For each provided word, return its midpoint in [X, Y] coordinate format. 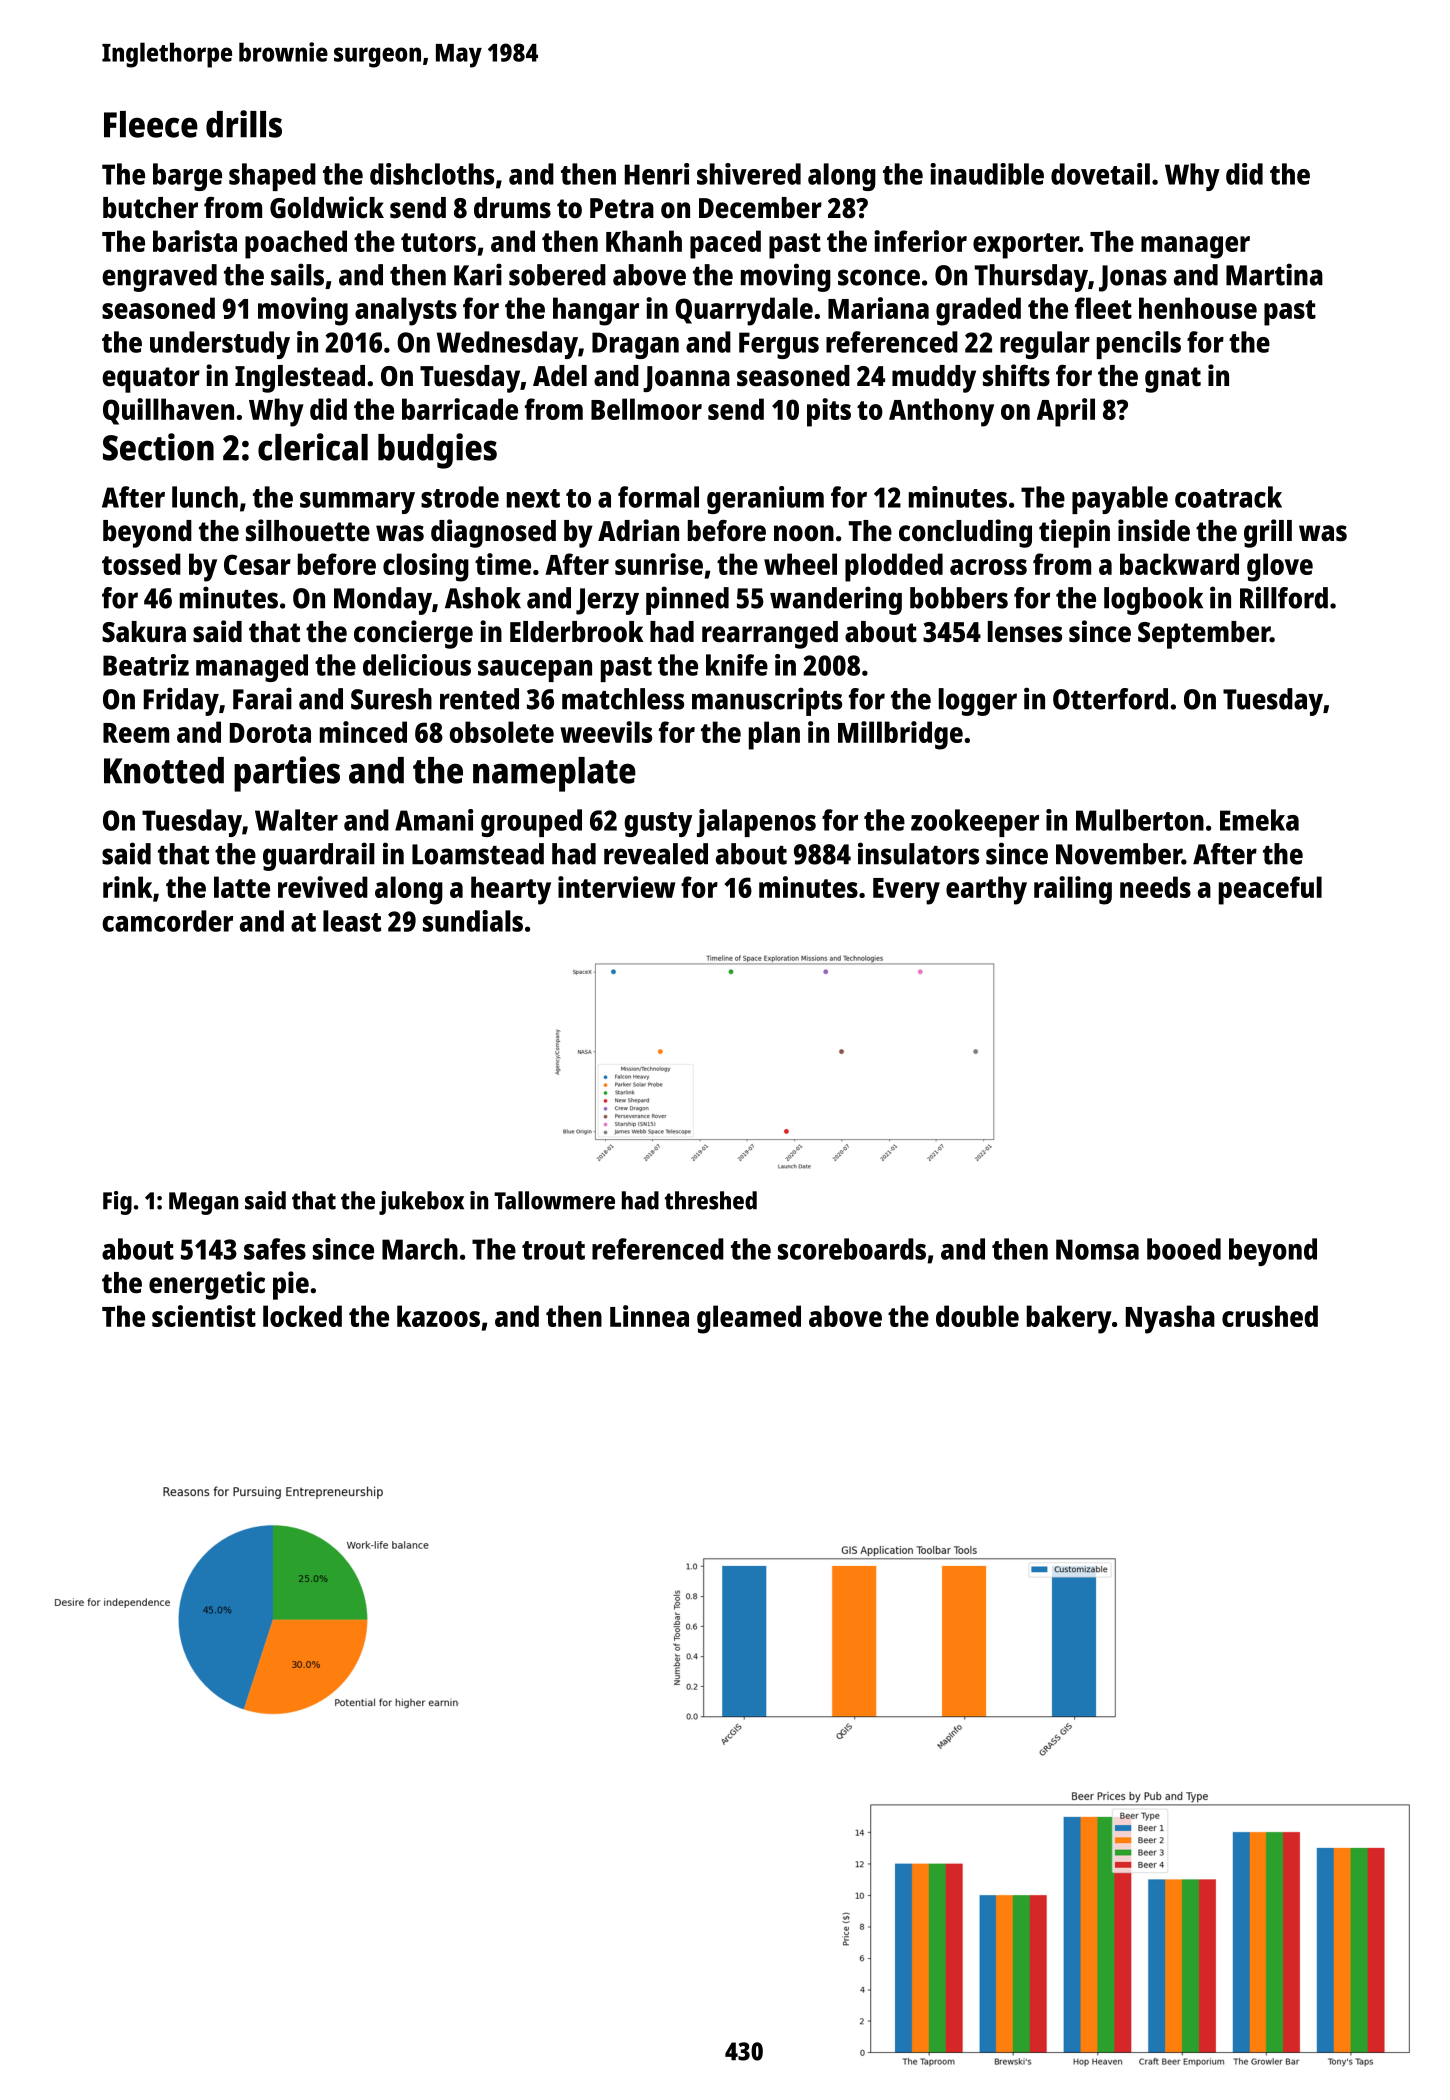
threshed [711, 1200]
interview [616, 887]
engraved [159, 278]
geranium [765, 500]
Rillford [1284, 597]
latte [242, 887]
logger [978, 702]
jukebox [421, 1203]
